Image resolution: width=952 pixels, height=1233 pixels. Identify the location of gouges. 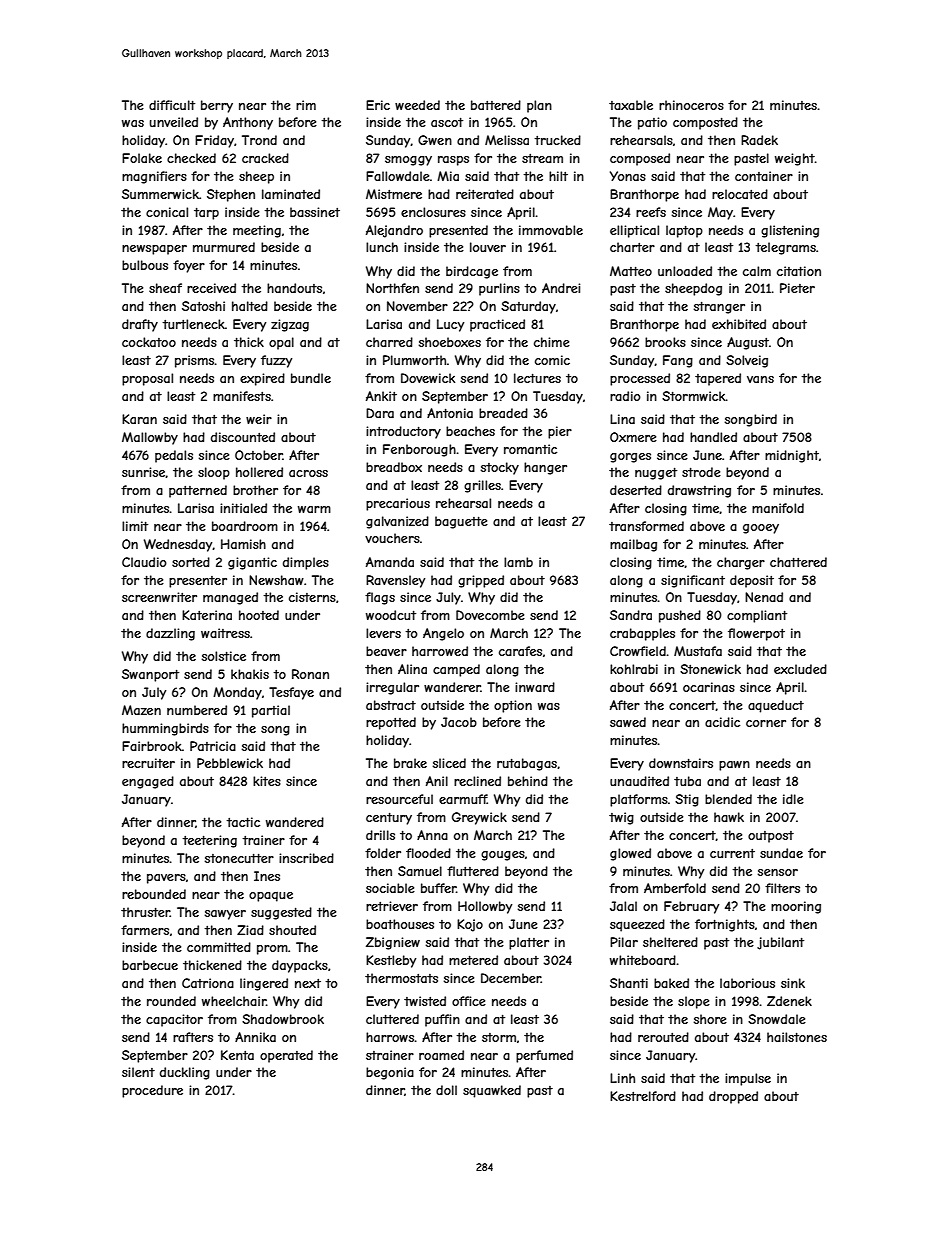
(503, 856).
